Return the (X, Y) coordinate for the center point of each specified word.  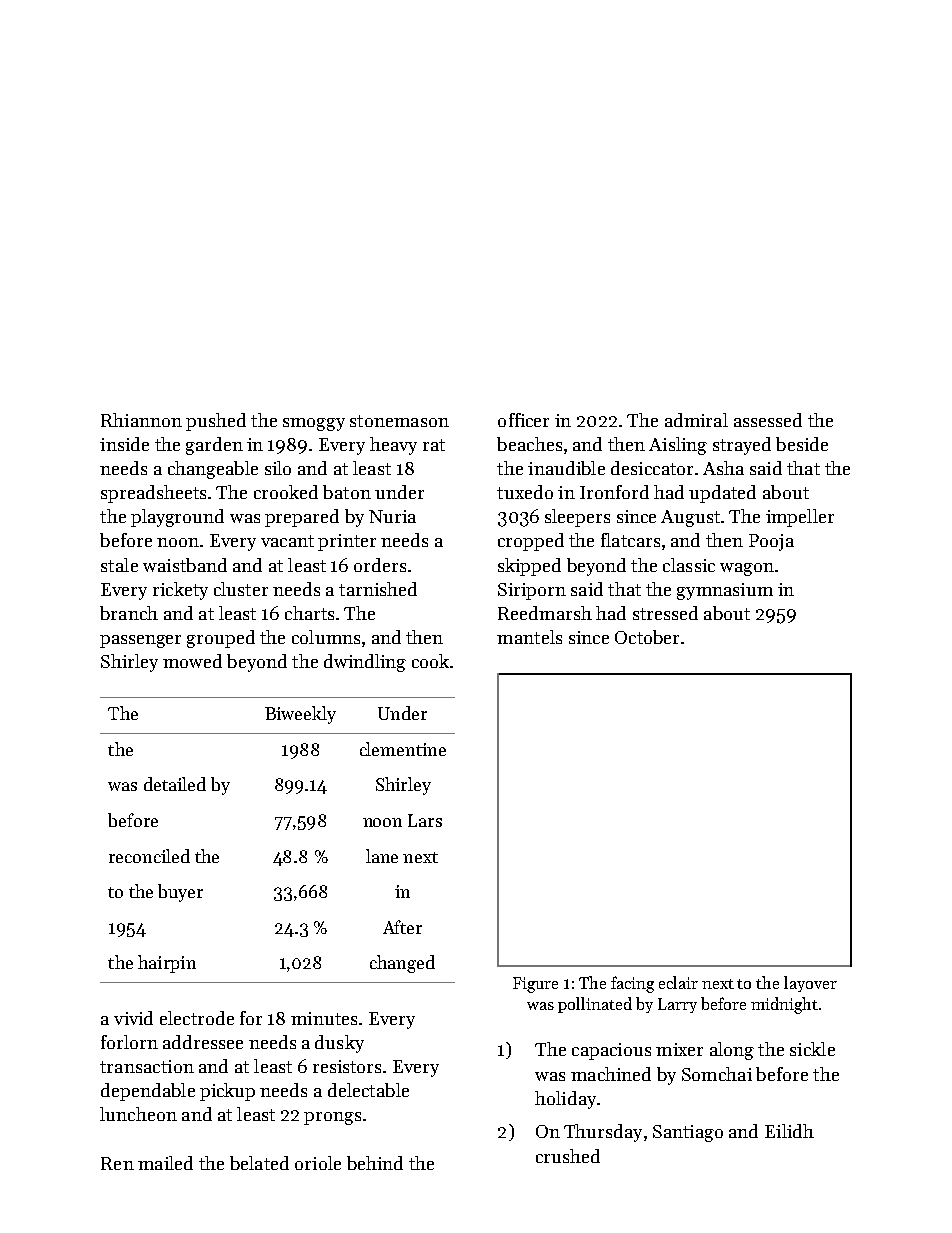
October (647, 637)
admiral (696, 420)
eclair (678, 982)
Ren (117, 1163)
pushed (216, 422)
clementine (403, 749)
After (402, 927)
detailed (175, 784)
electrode (197, 1018)
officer (523, 420)
